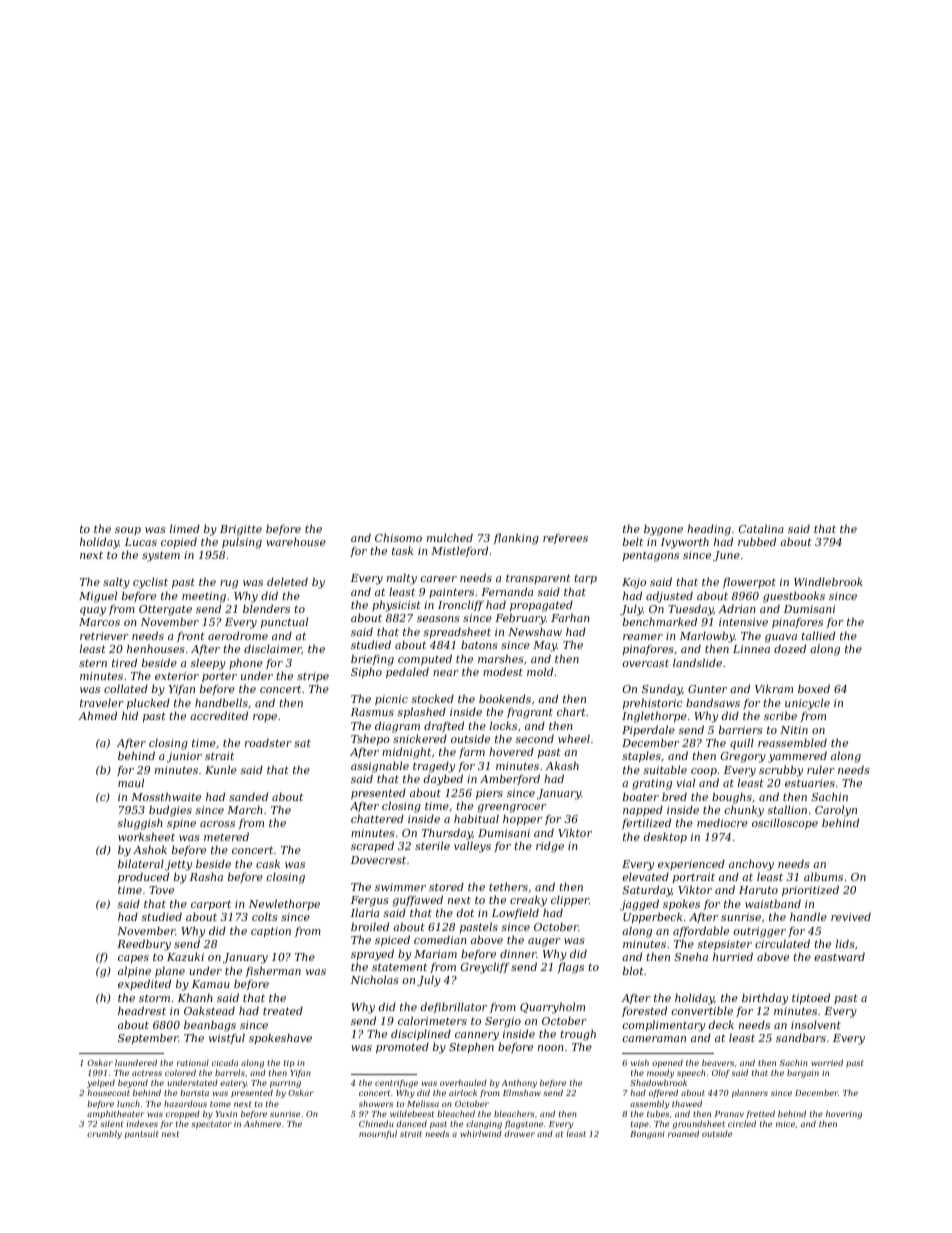 Image resolution: width=952 pixels, height=1233 pixels. What do you see at coordinates (446, 886) in the screenshot?
I see `stored` at bounding box center [446, 886].
